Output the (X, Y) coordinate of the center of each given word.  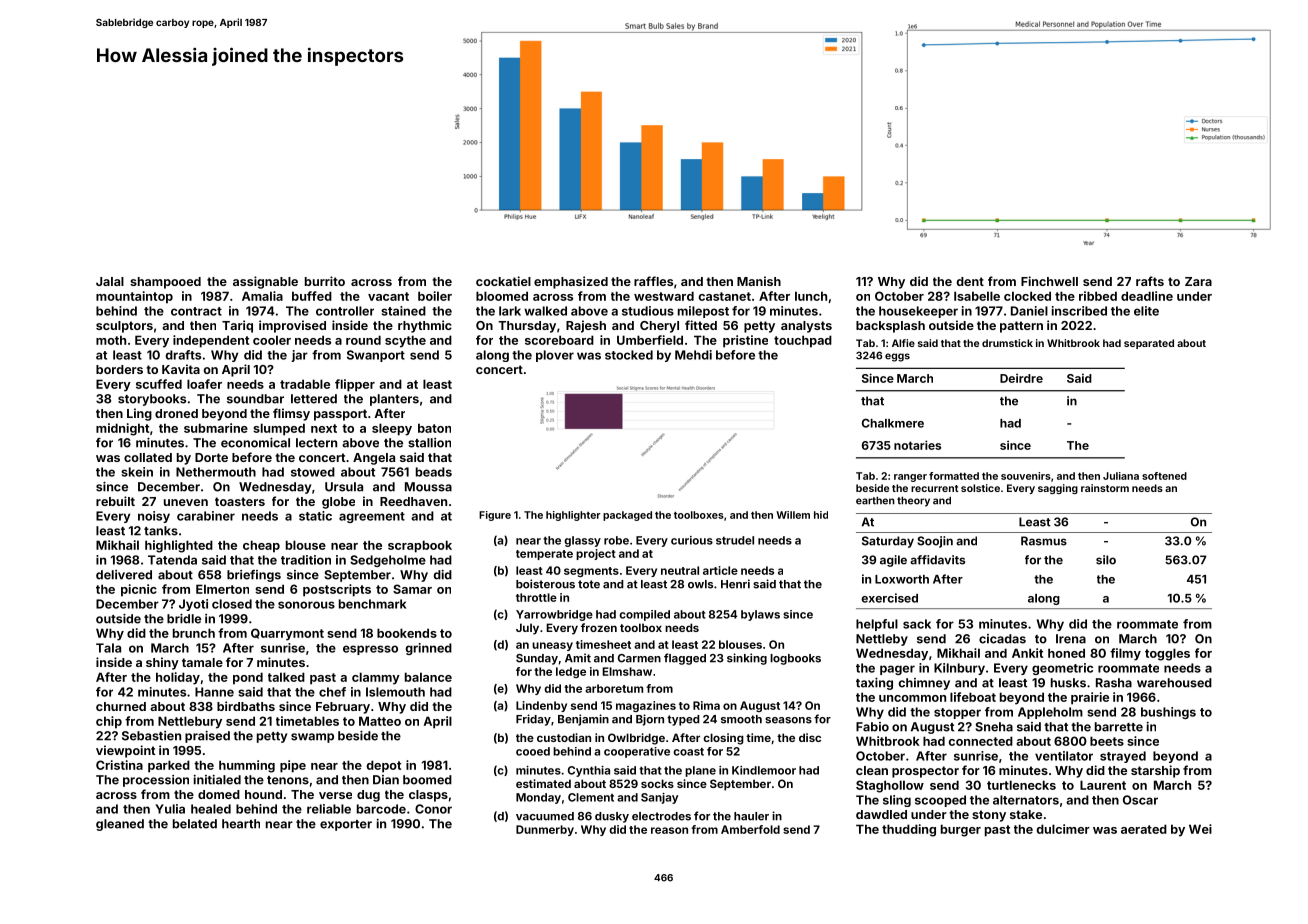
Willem (793, 515)
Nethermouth (216, 472)
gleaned (120, 825)
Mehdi (693, 355)
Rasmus (1044, 541)
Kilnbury (959, 669)
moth (111, 340)
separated (1149, 344)
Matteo (380, 721)
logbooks (795, 659)
